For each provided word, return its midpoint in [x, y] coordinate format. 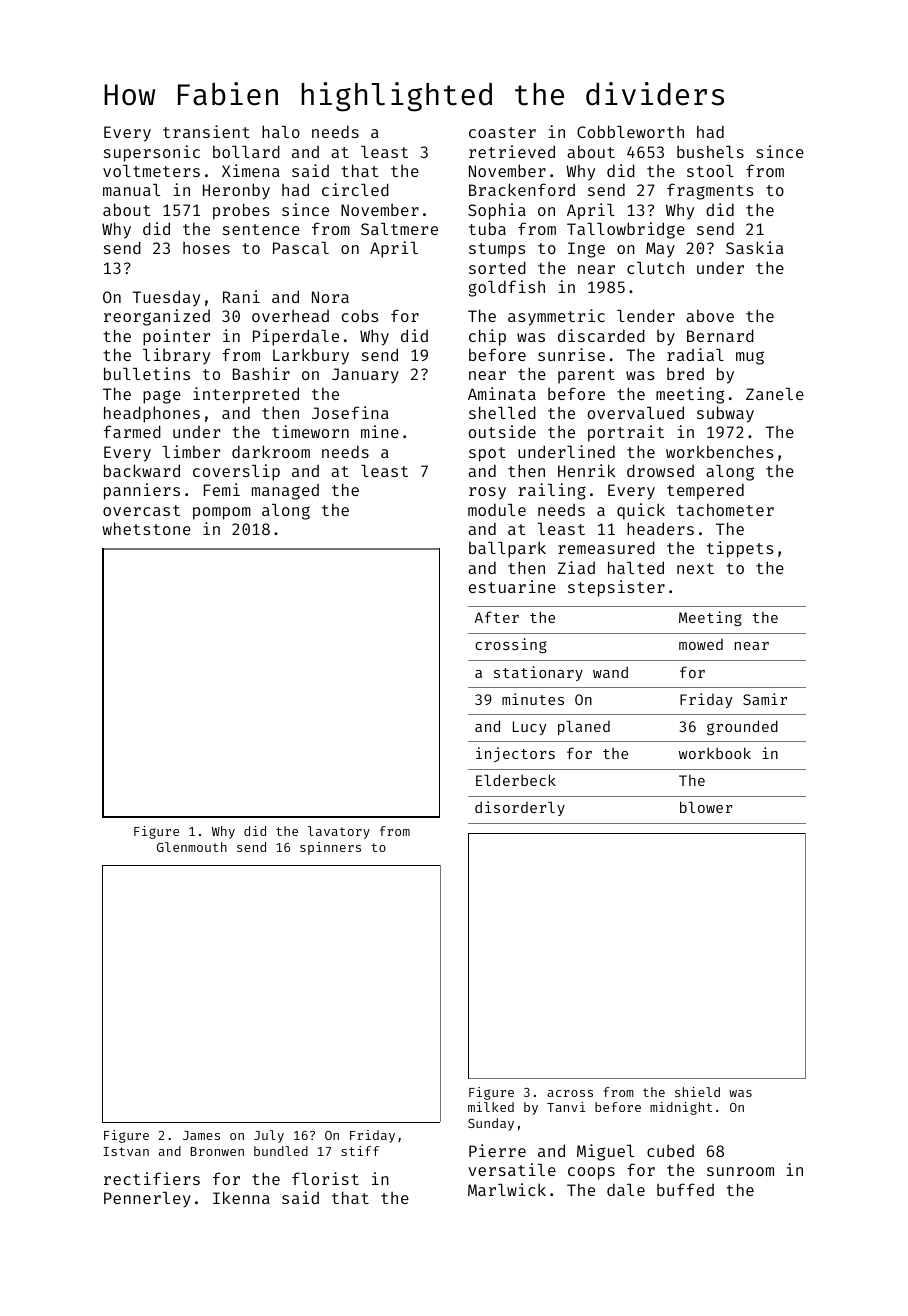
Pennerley [147, 1200]
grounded [742, 727]
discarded [601, 335]
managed [285, 492]
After [496, 617]
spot [487, 454]
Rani [241, 296]
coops [591, 1173]
